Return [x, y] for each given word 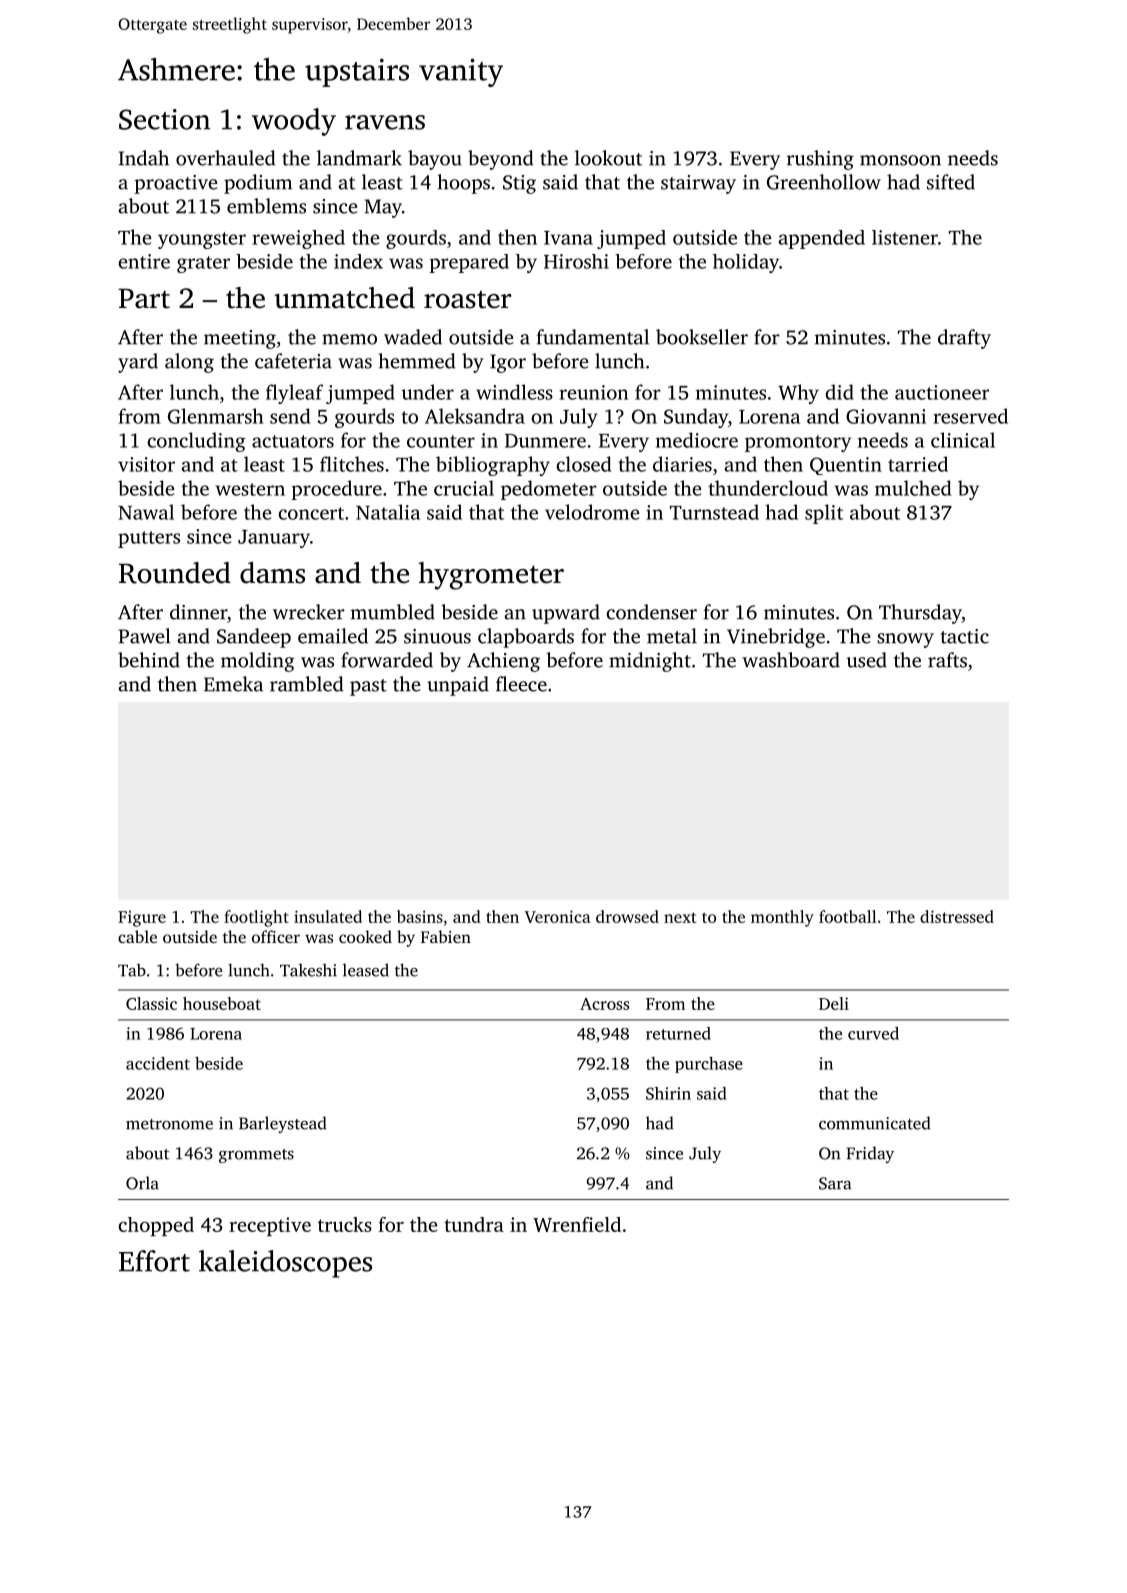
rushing [820, 160]
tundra [474, 1224]
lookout [608, 158]
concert [311, 513]
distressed [957, 916]
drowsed [627, 916]
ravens [385, 122]
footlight [256, 918]
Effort [154, 1261]
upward [566, 614]
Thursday [920, 614]
